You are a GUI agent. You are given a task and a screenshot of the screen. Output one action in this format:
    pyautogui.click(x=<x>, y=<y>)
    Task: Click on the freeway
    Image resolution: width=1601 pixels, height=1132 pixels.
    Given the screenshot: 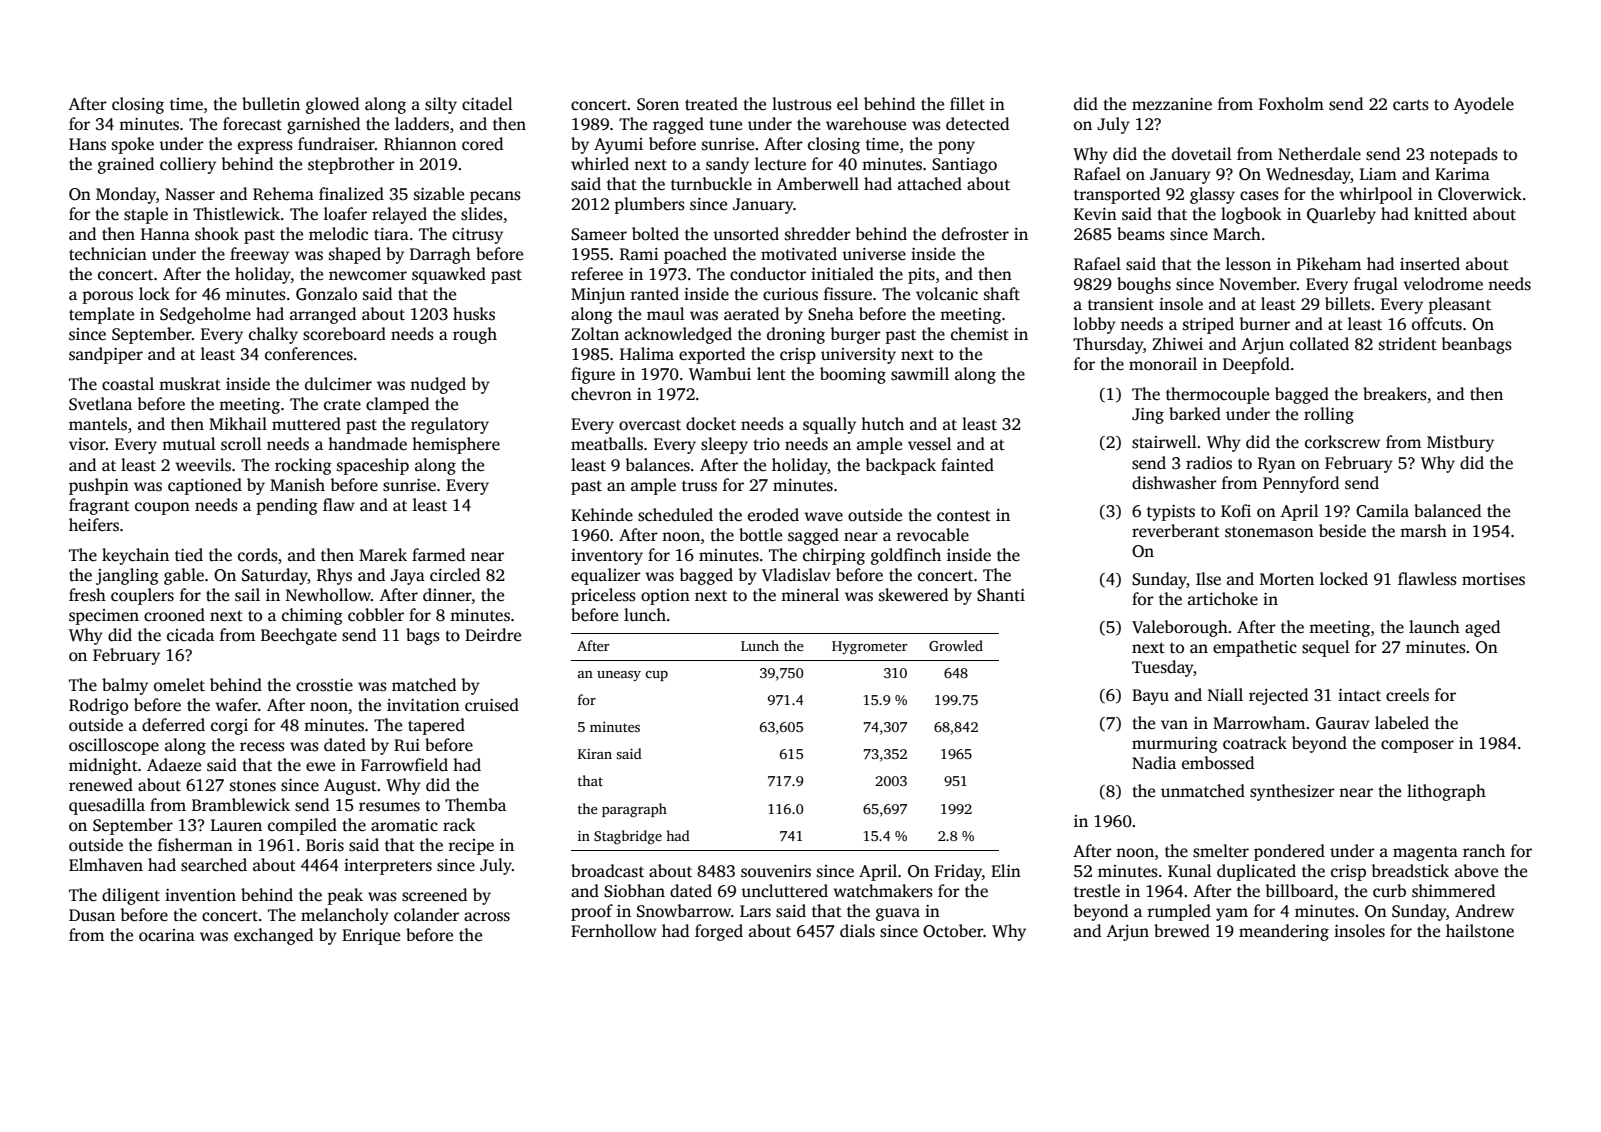 What is the action you would take?
    pyautogui.click(x=259, y=255)
